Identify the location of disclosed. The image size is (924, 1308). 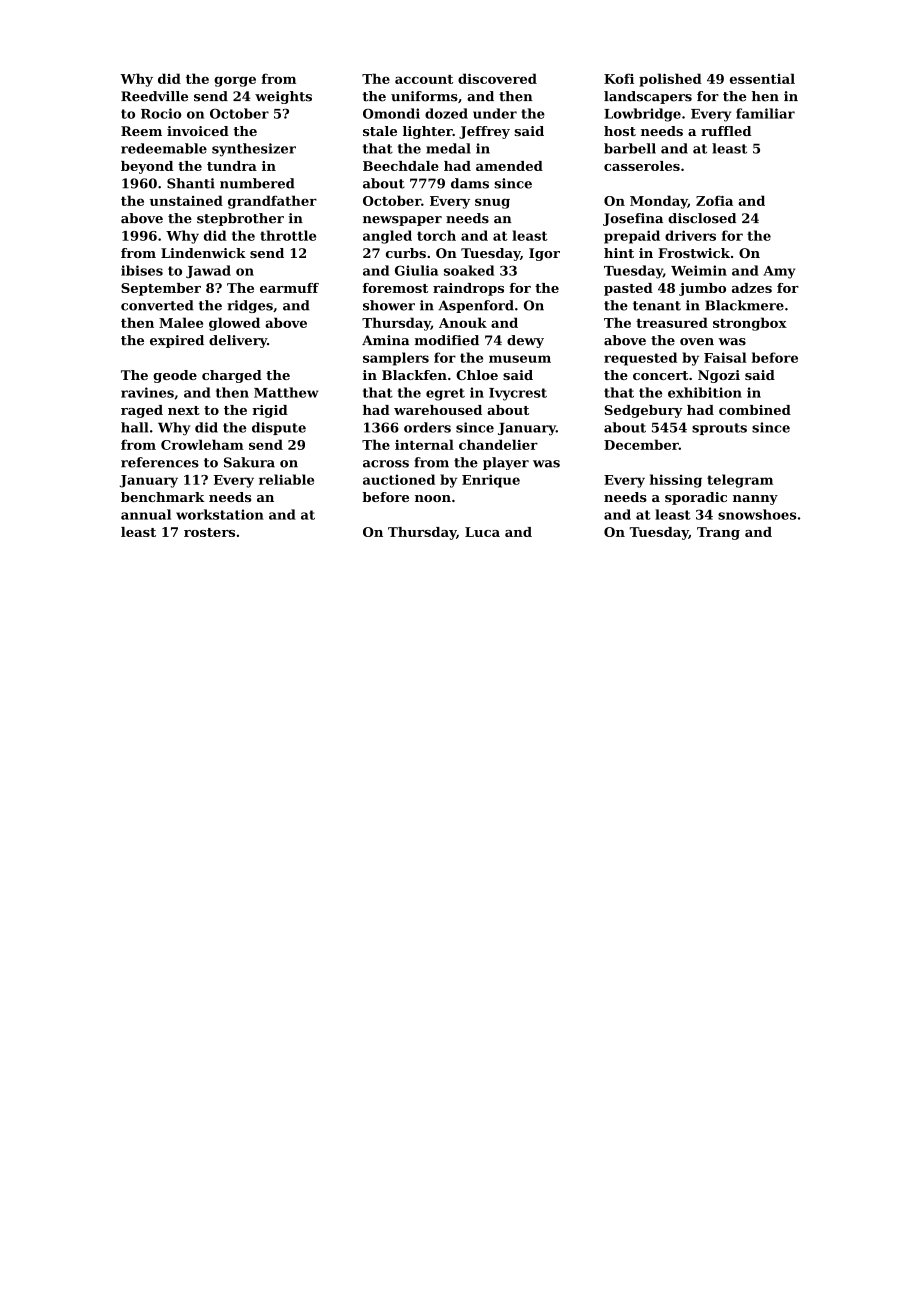
(702, 218).
